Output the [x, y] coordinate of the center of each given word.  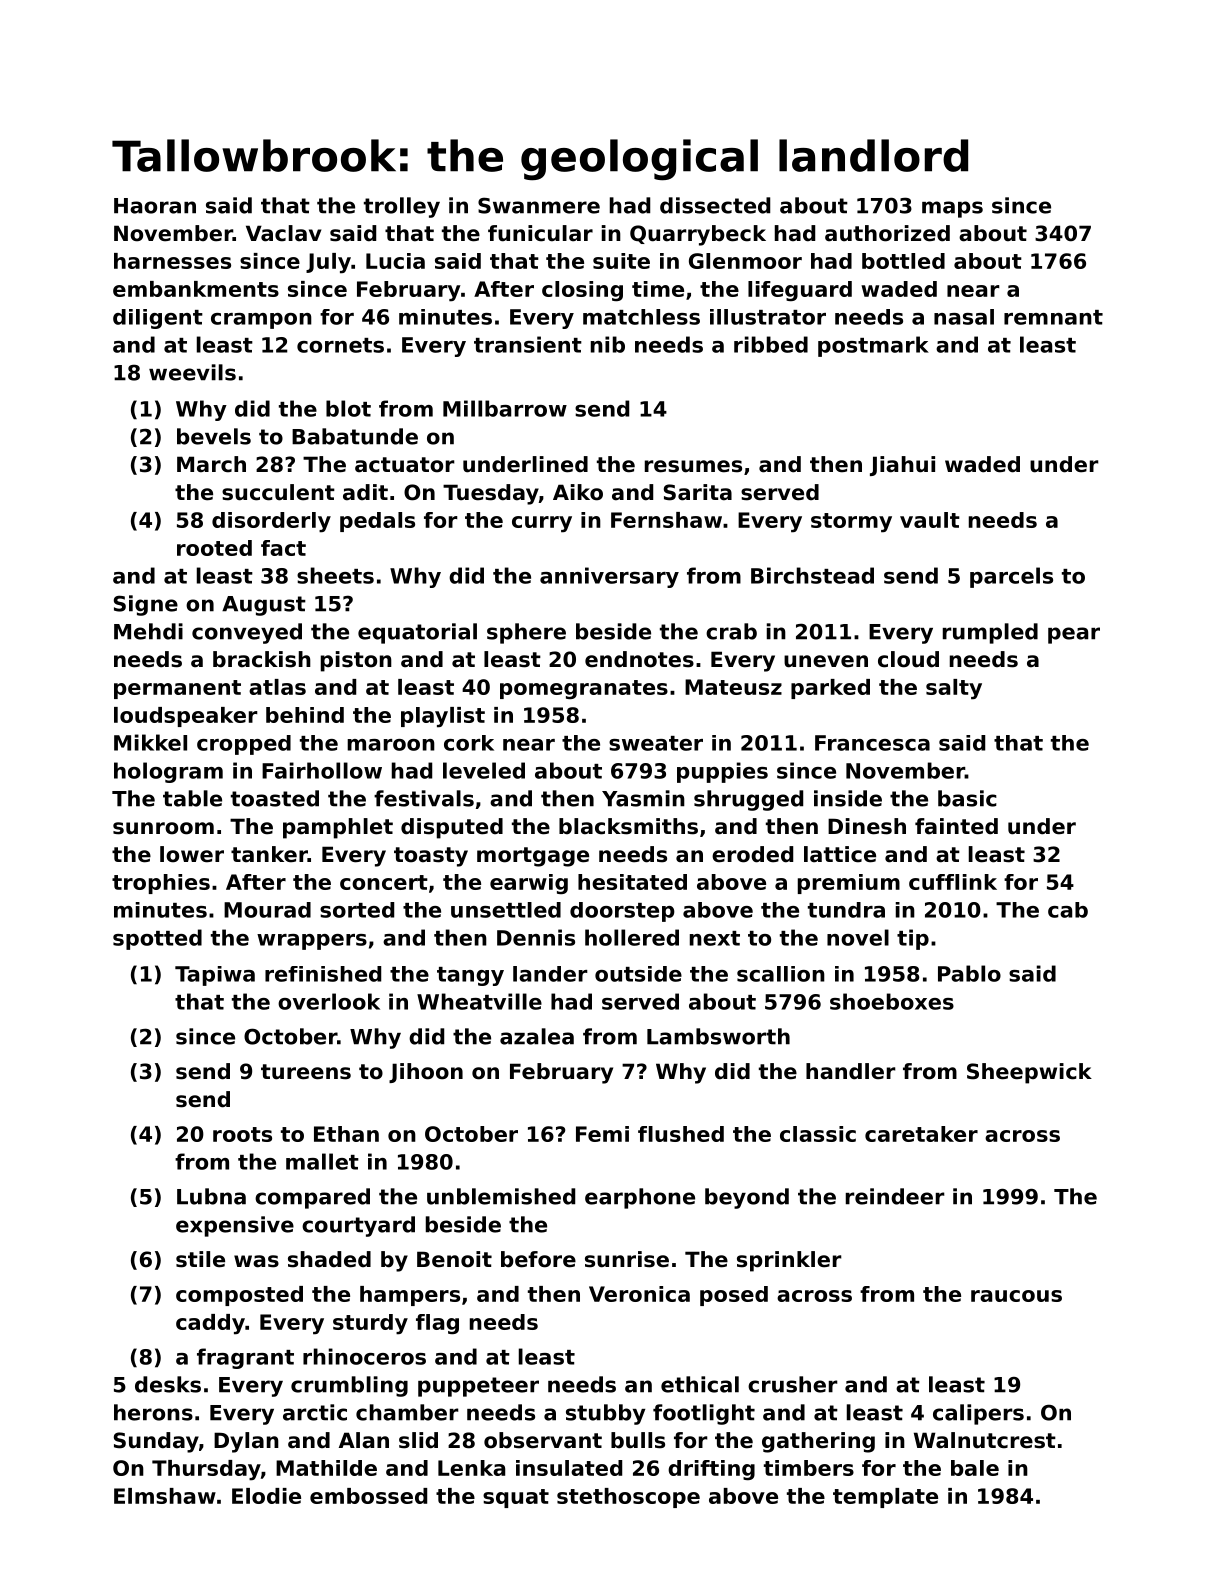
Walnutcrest [985, 1440]
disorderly [271, 522]
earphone [640, 1198]
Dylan [246, 1442]
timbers [809, 1468]
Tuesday [491, 494]
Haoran [155, 206]
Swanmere [539, 205]
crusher [793, 1384]
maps [952, 209]
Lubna [211, 1196]
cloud [908, 659]
